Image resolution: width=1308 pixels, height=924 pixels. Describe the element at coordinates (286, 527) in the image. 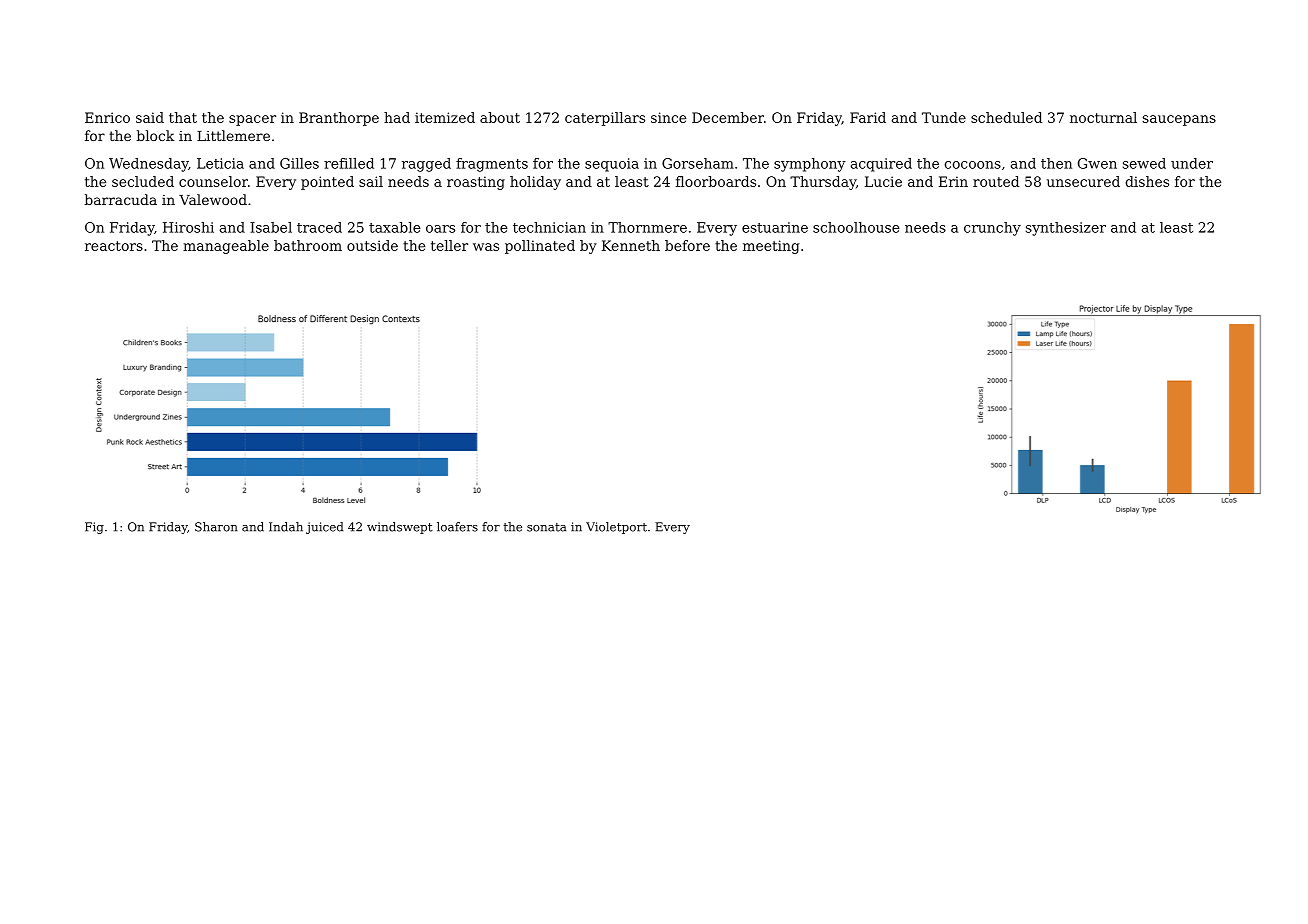

I see `Indah` at that location.
